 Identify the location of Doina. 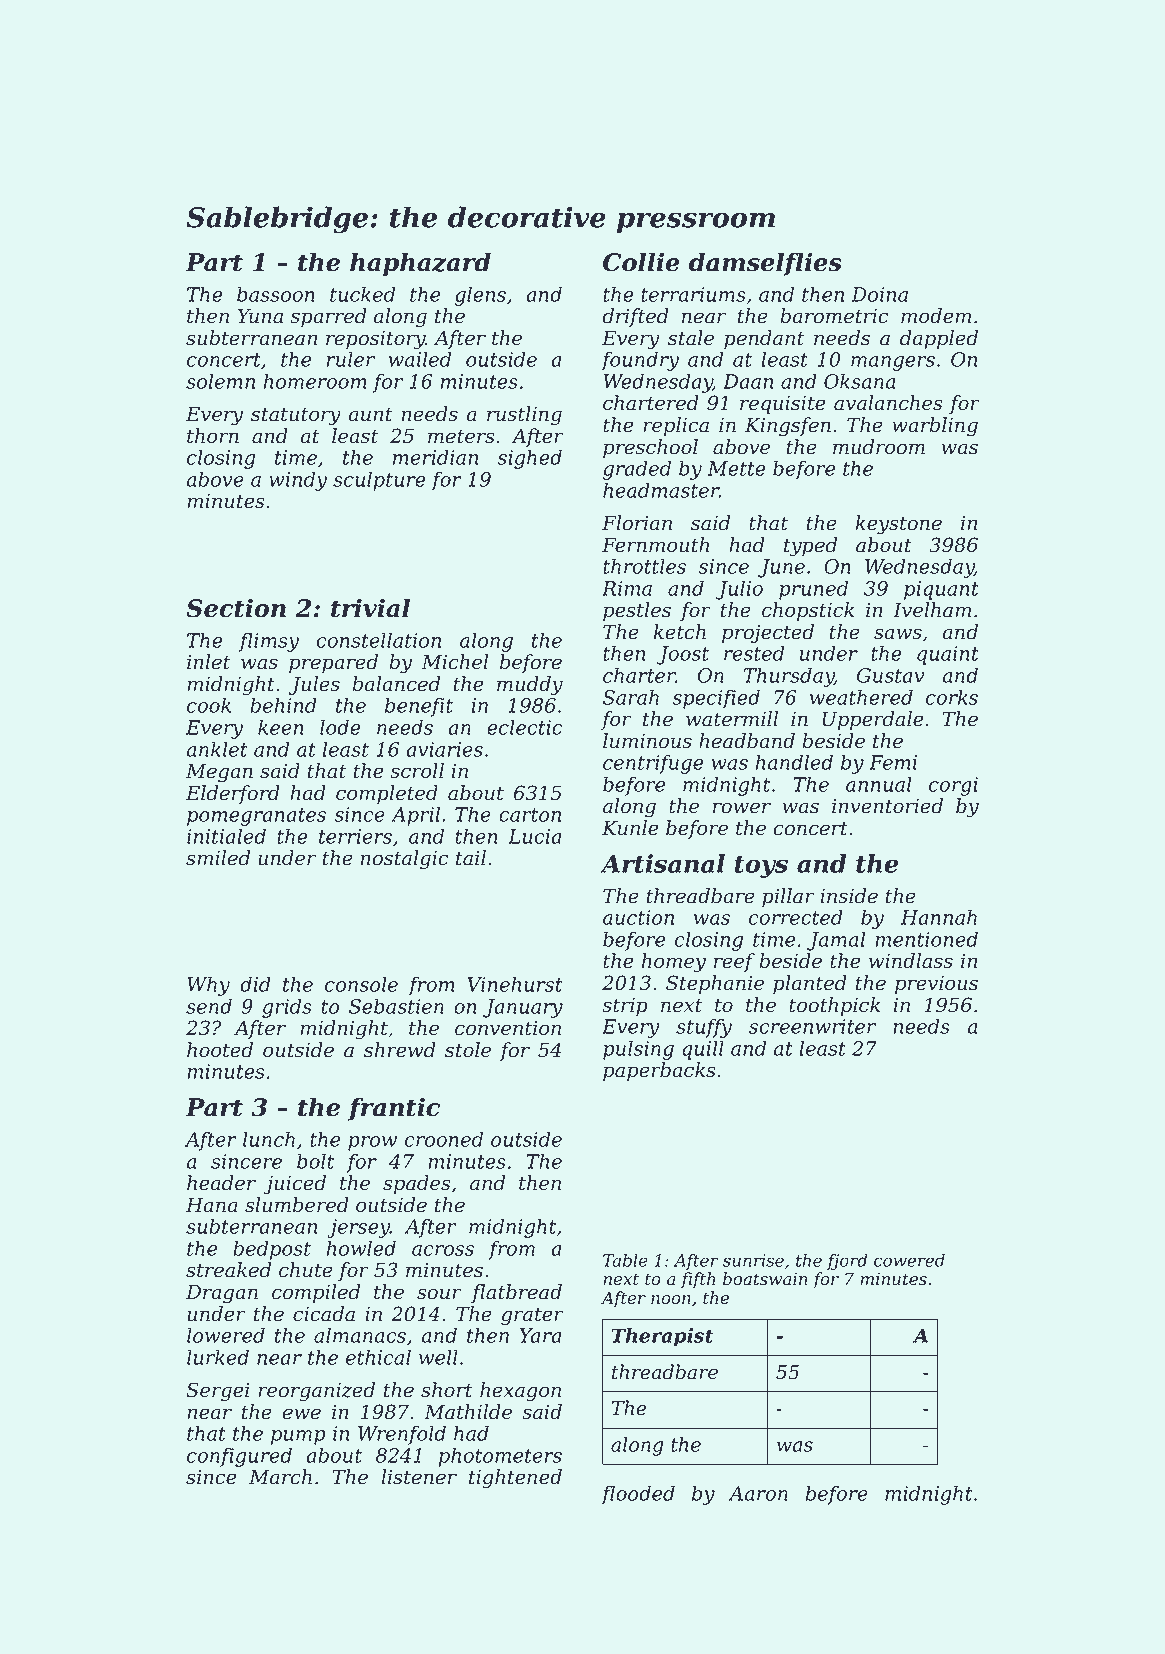
(879, 294).
